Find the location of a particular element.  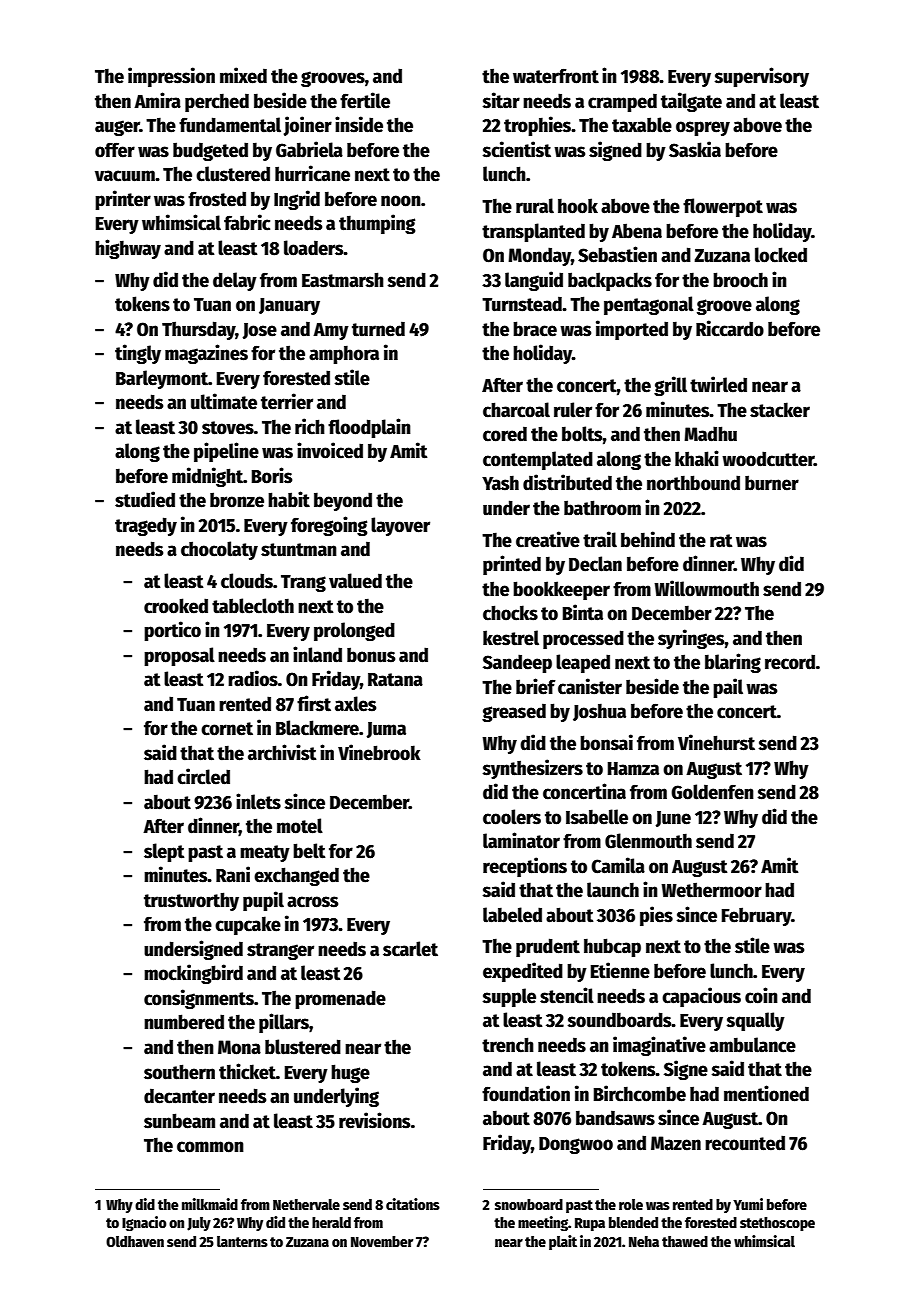

Vinebrook is located at coordinates (379, 752).
